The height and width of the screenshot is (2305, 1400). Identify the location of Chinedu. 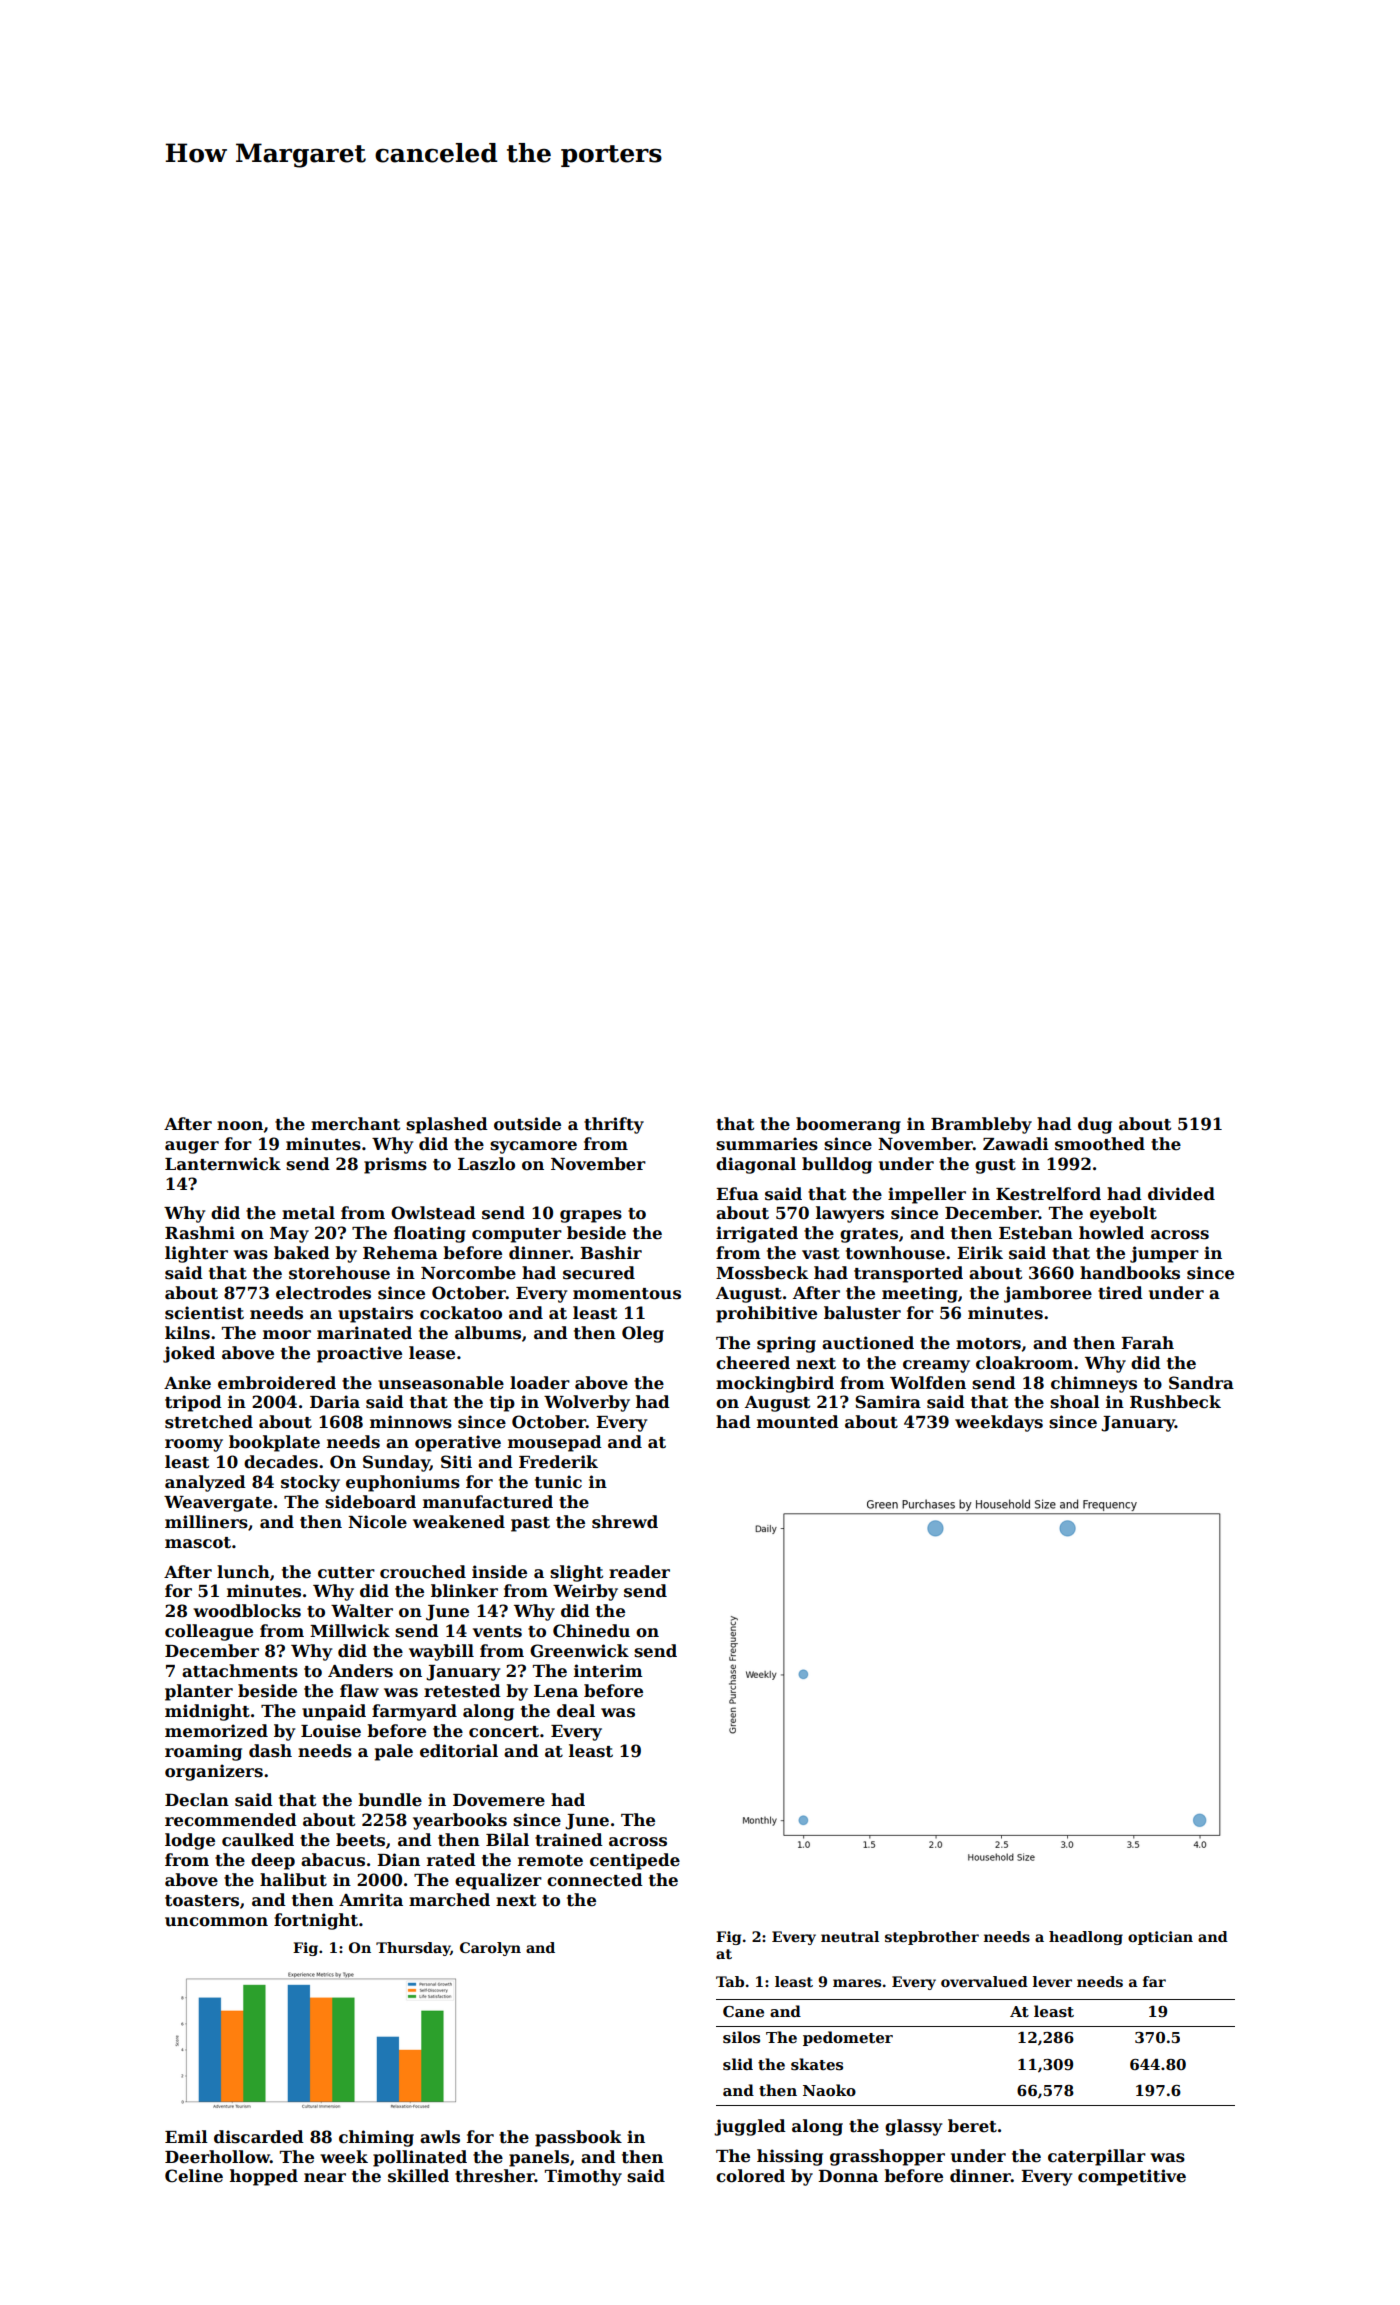
(591, 1631).
